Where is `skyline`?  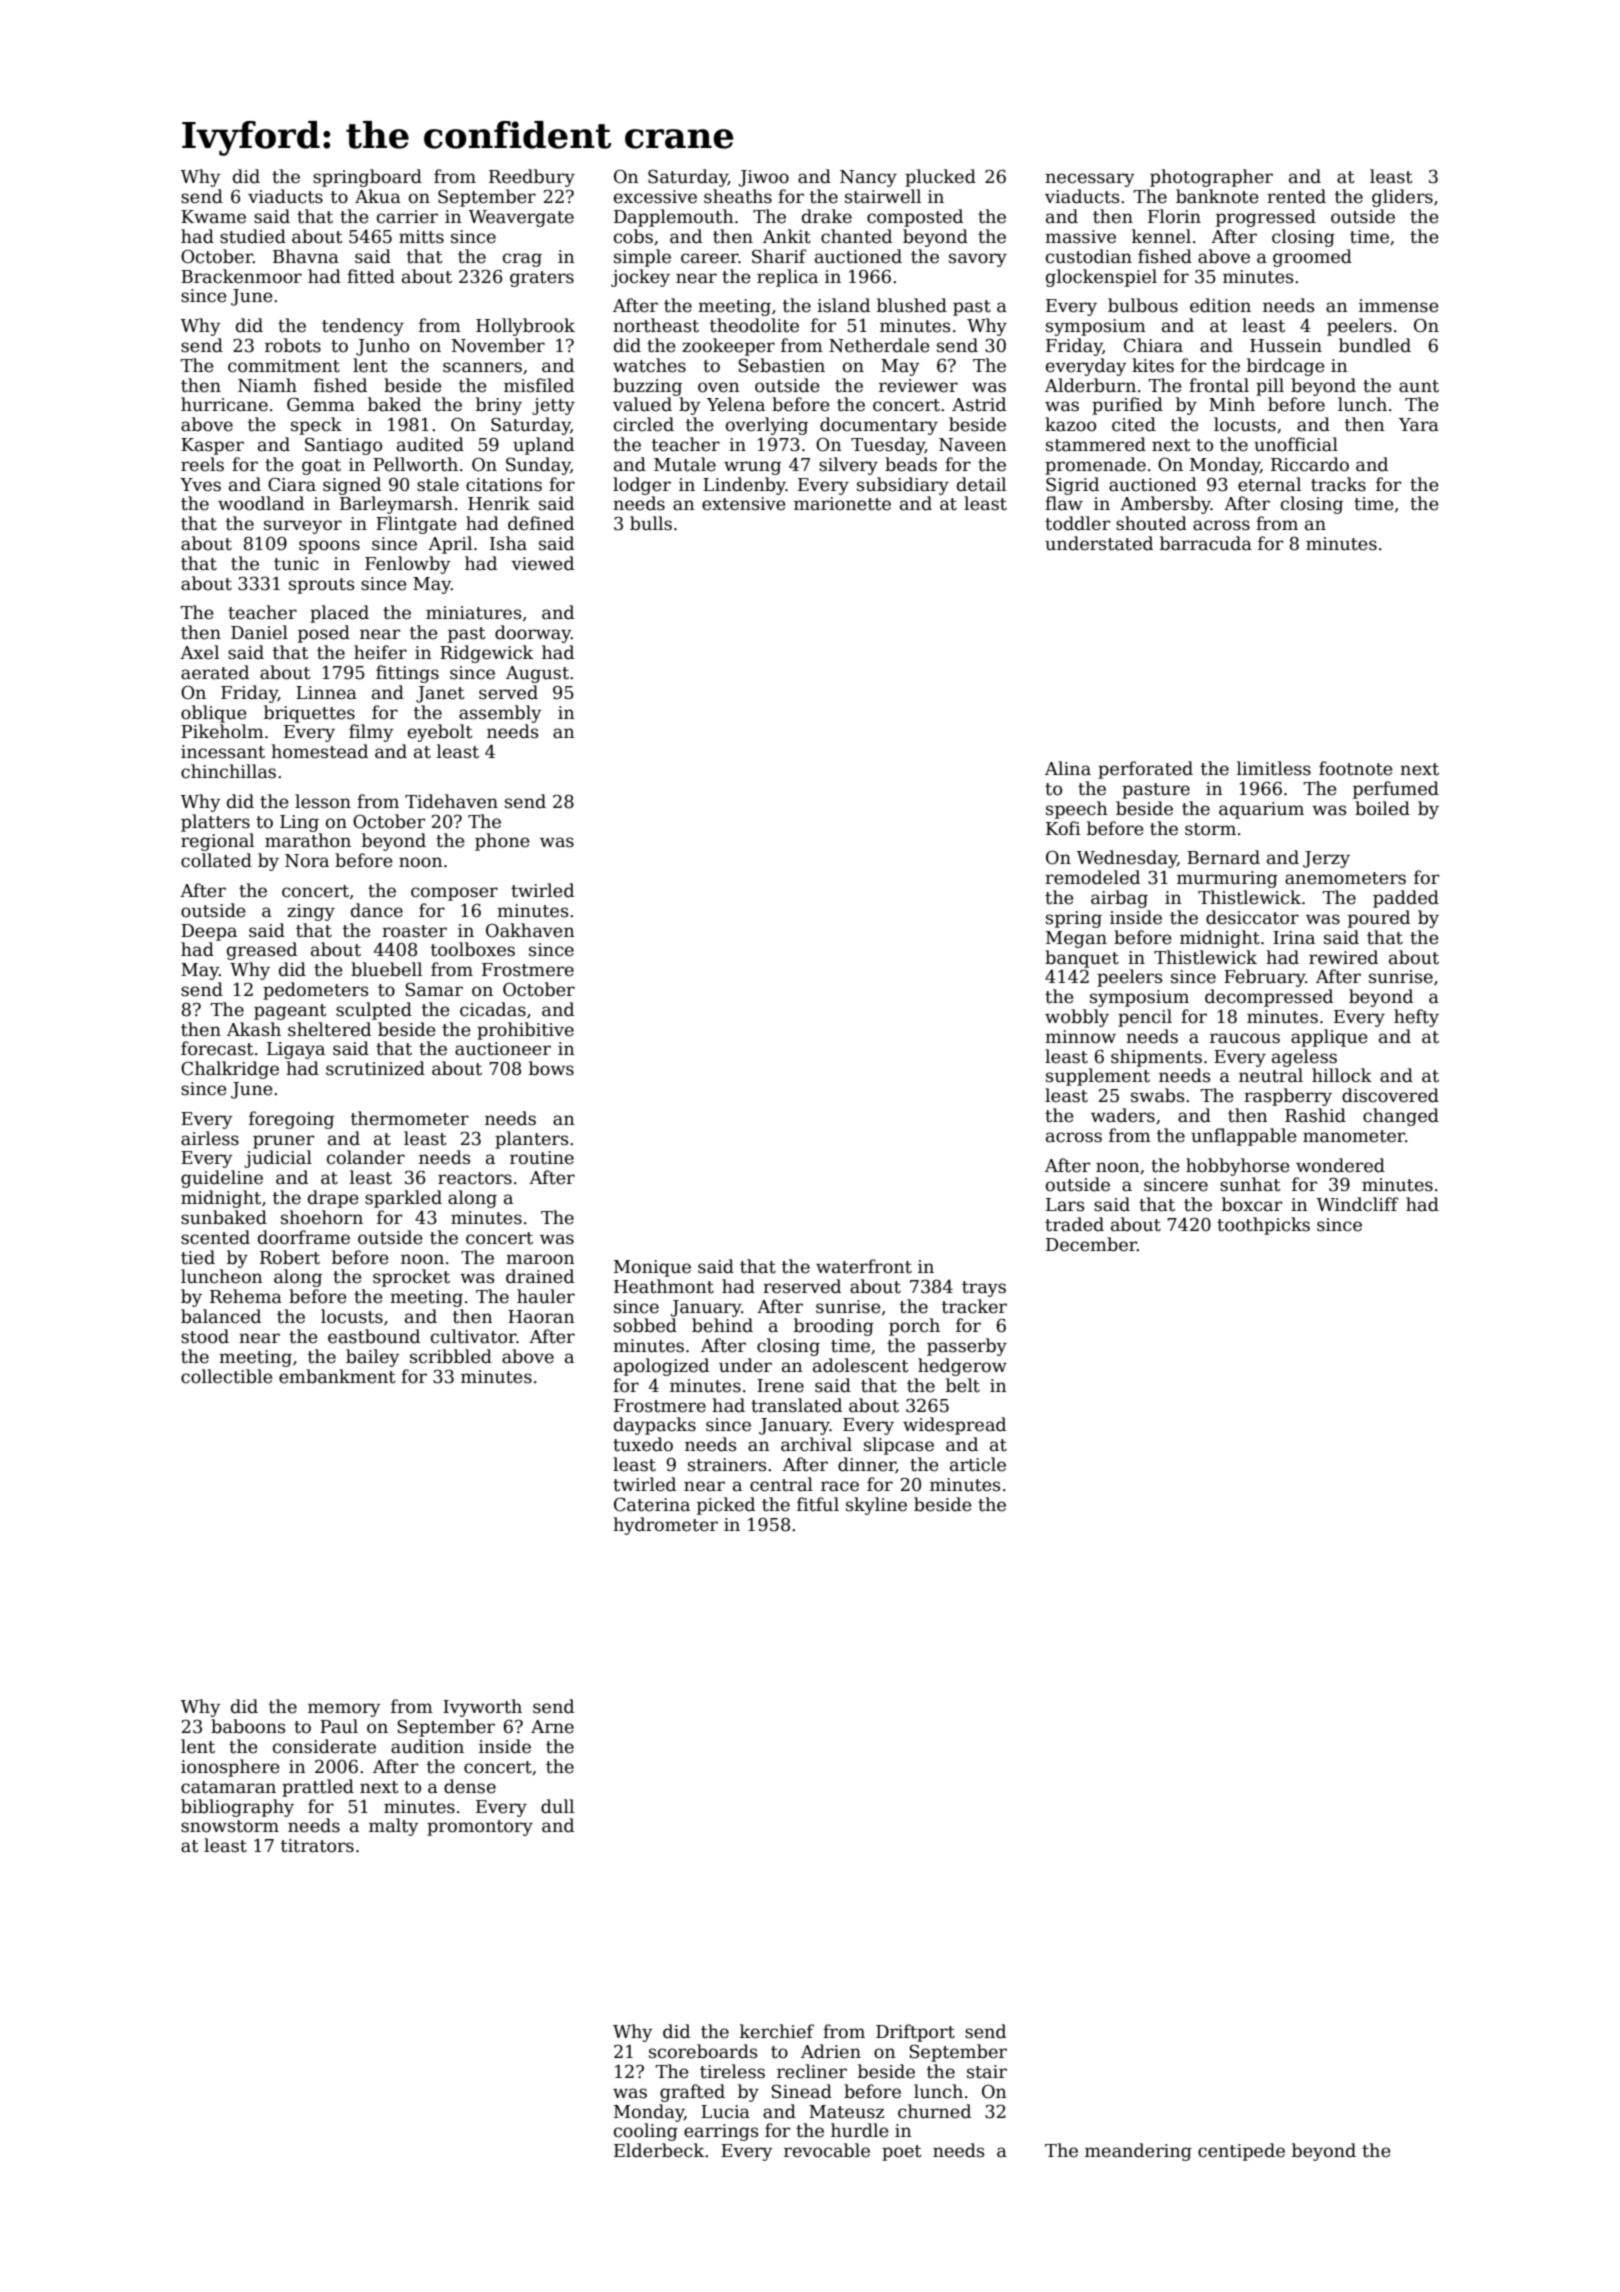
skyline is located at coordinates (876, 1506).
